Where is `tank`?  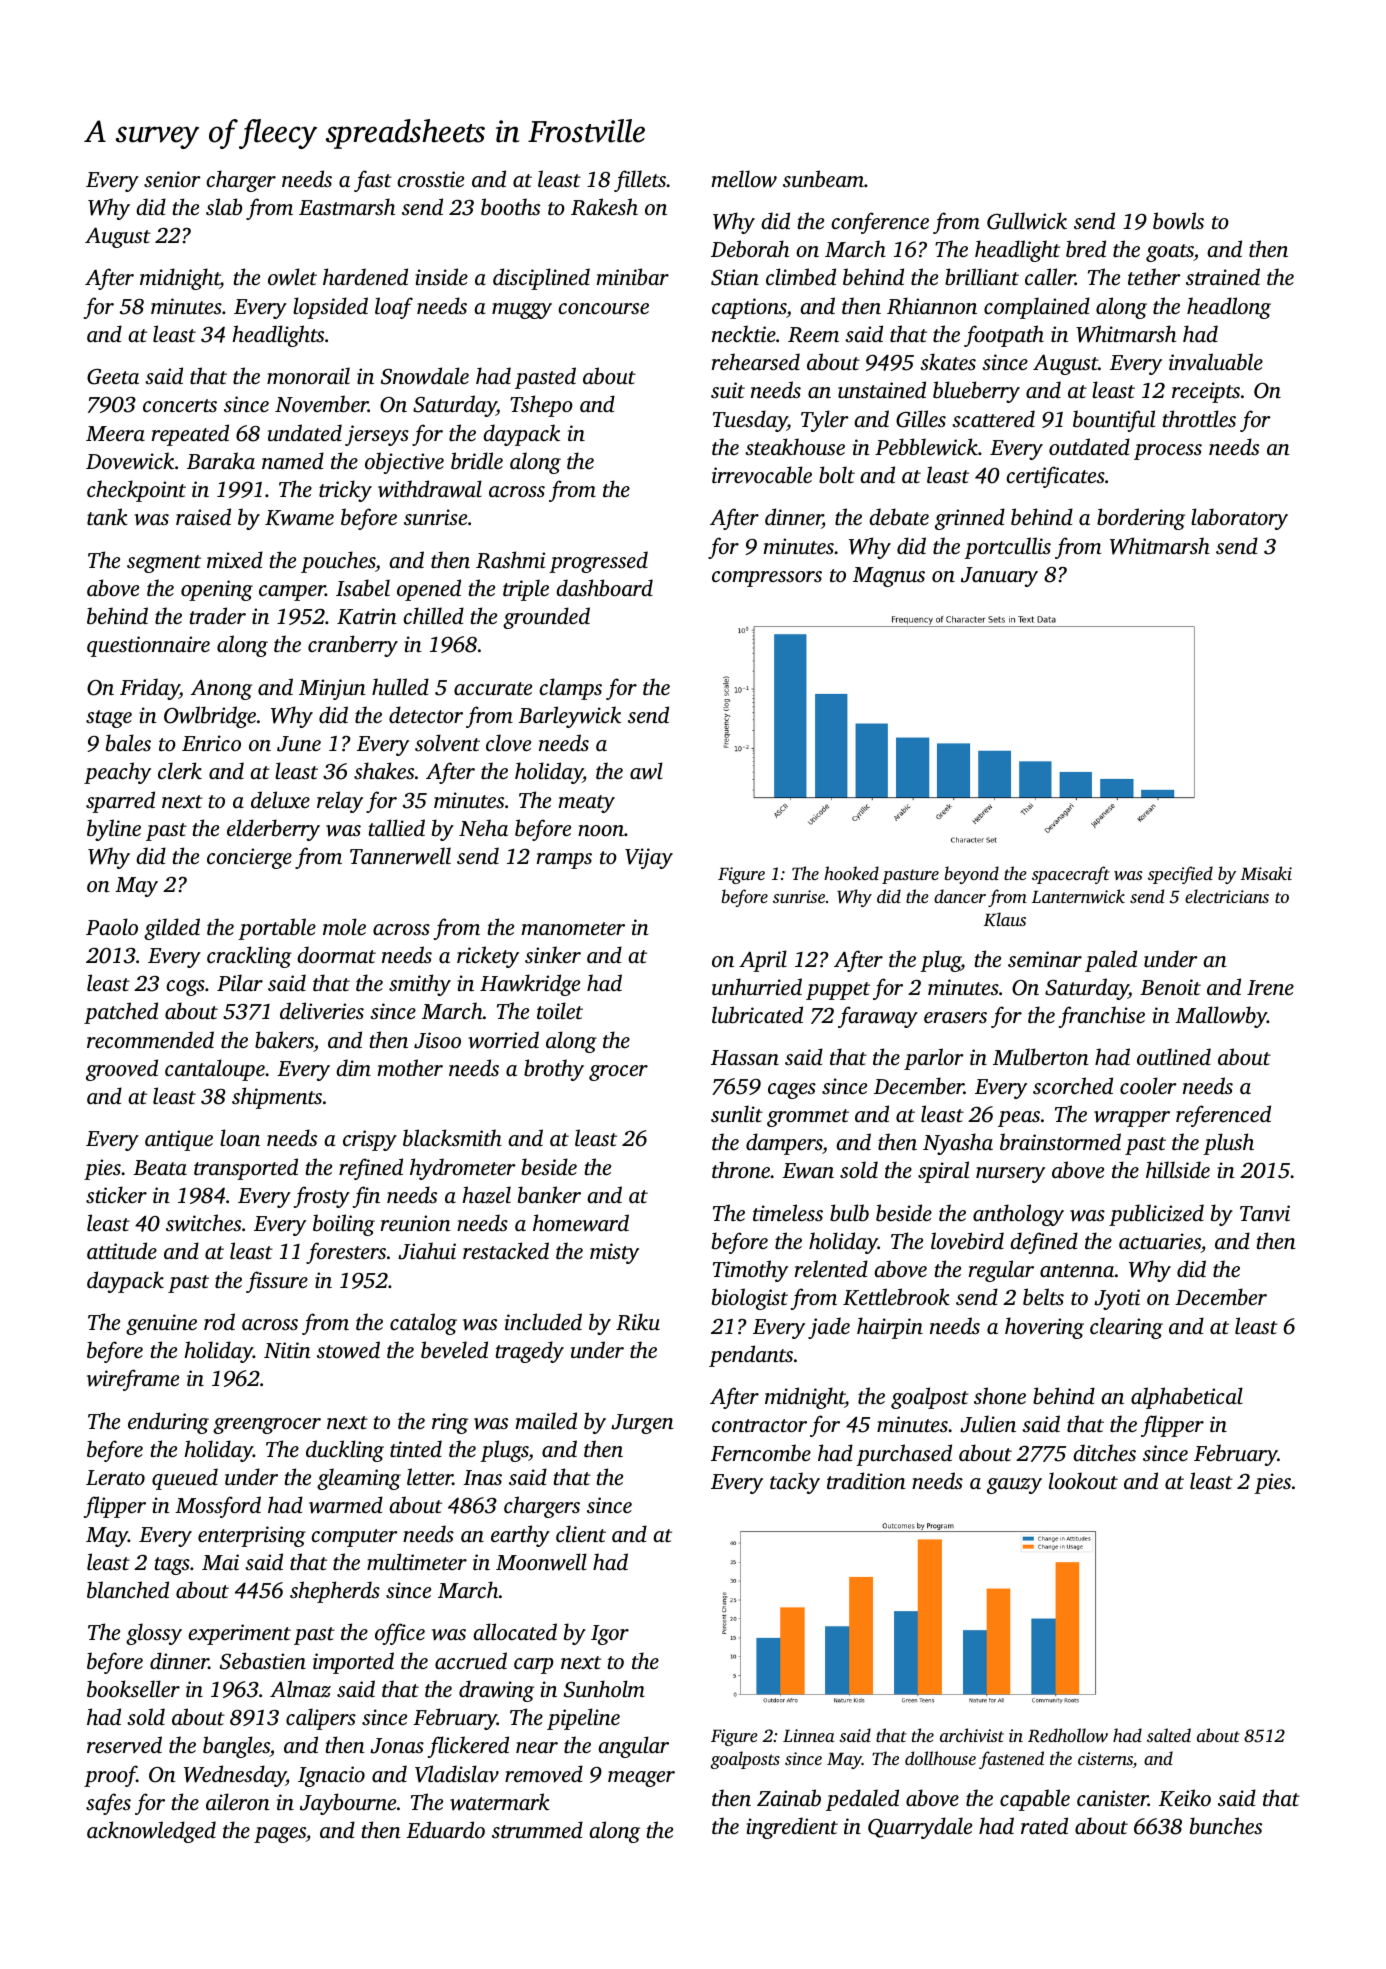
tank is located at coordinates (107, 516).
